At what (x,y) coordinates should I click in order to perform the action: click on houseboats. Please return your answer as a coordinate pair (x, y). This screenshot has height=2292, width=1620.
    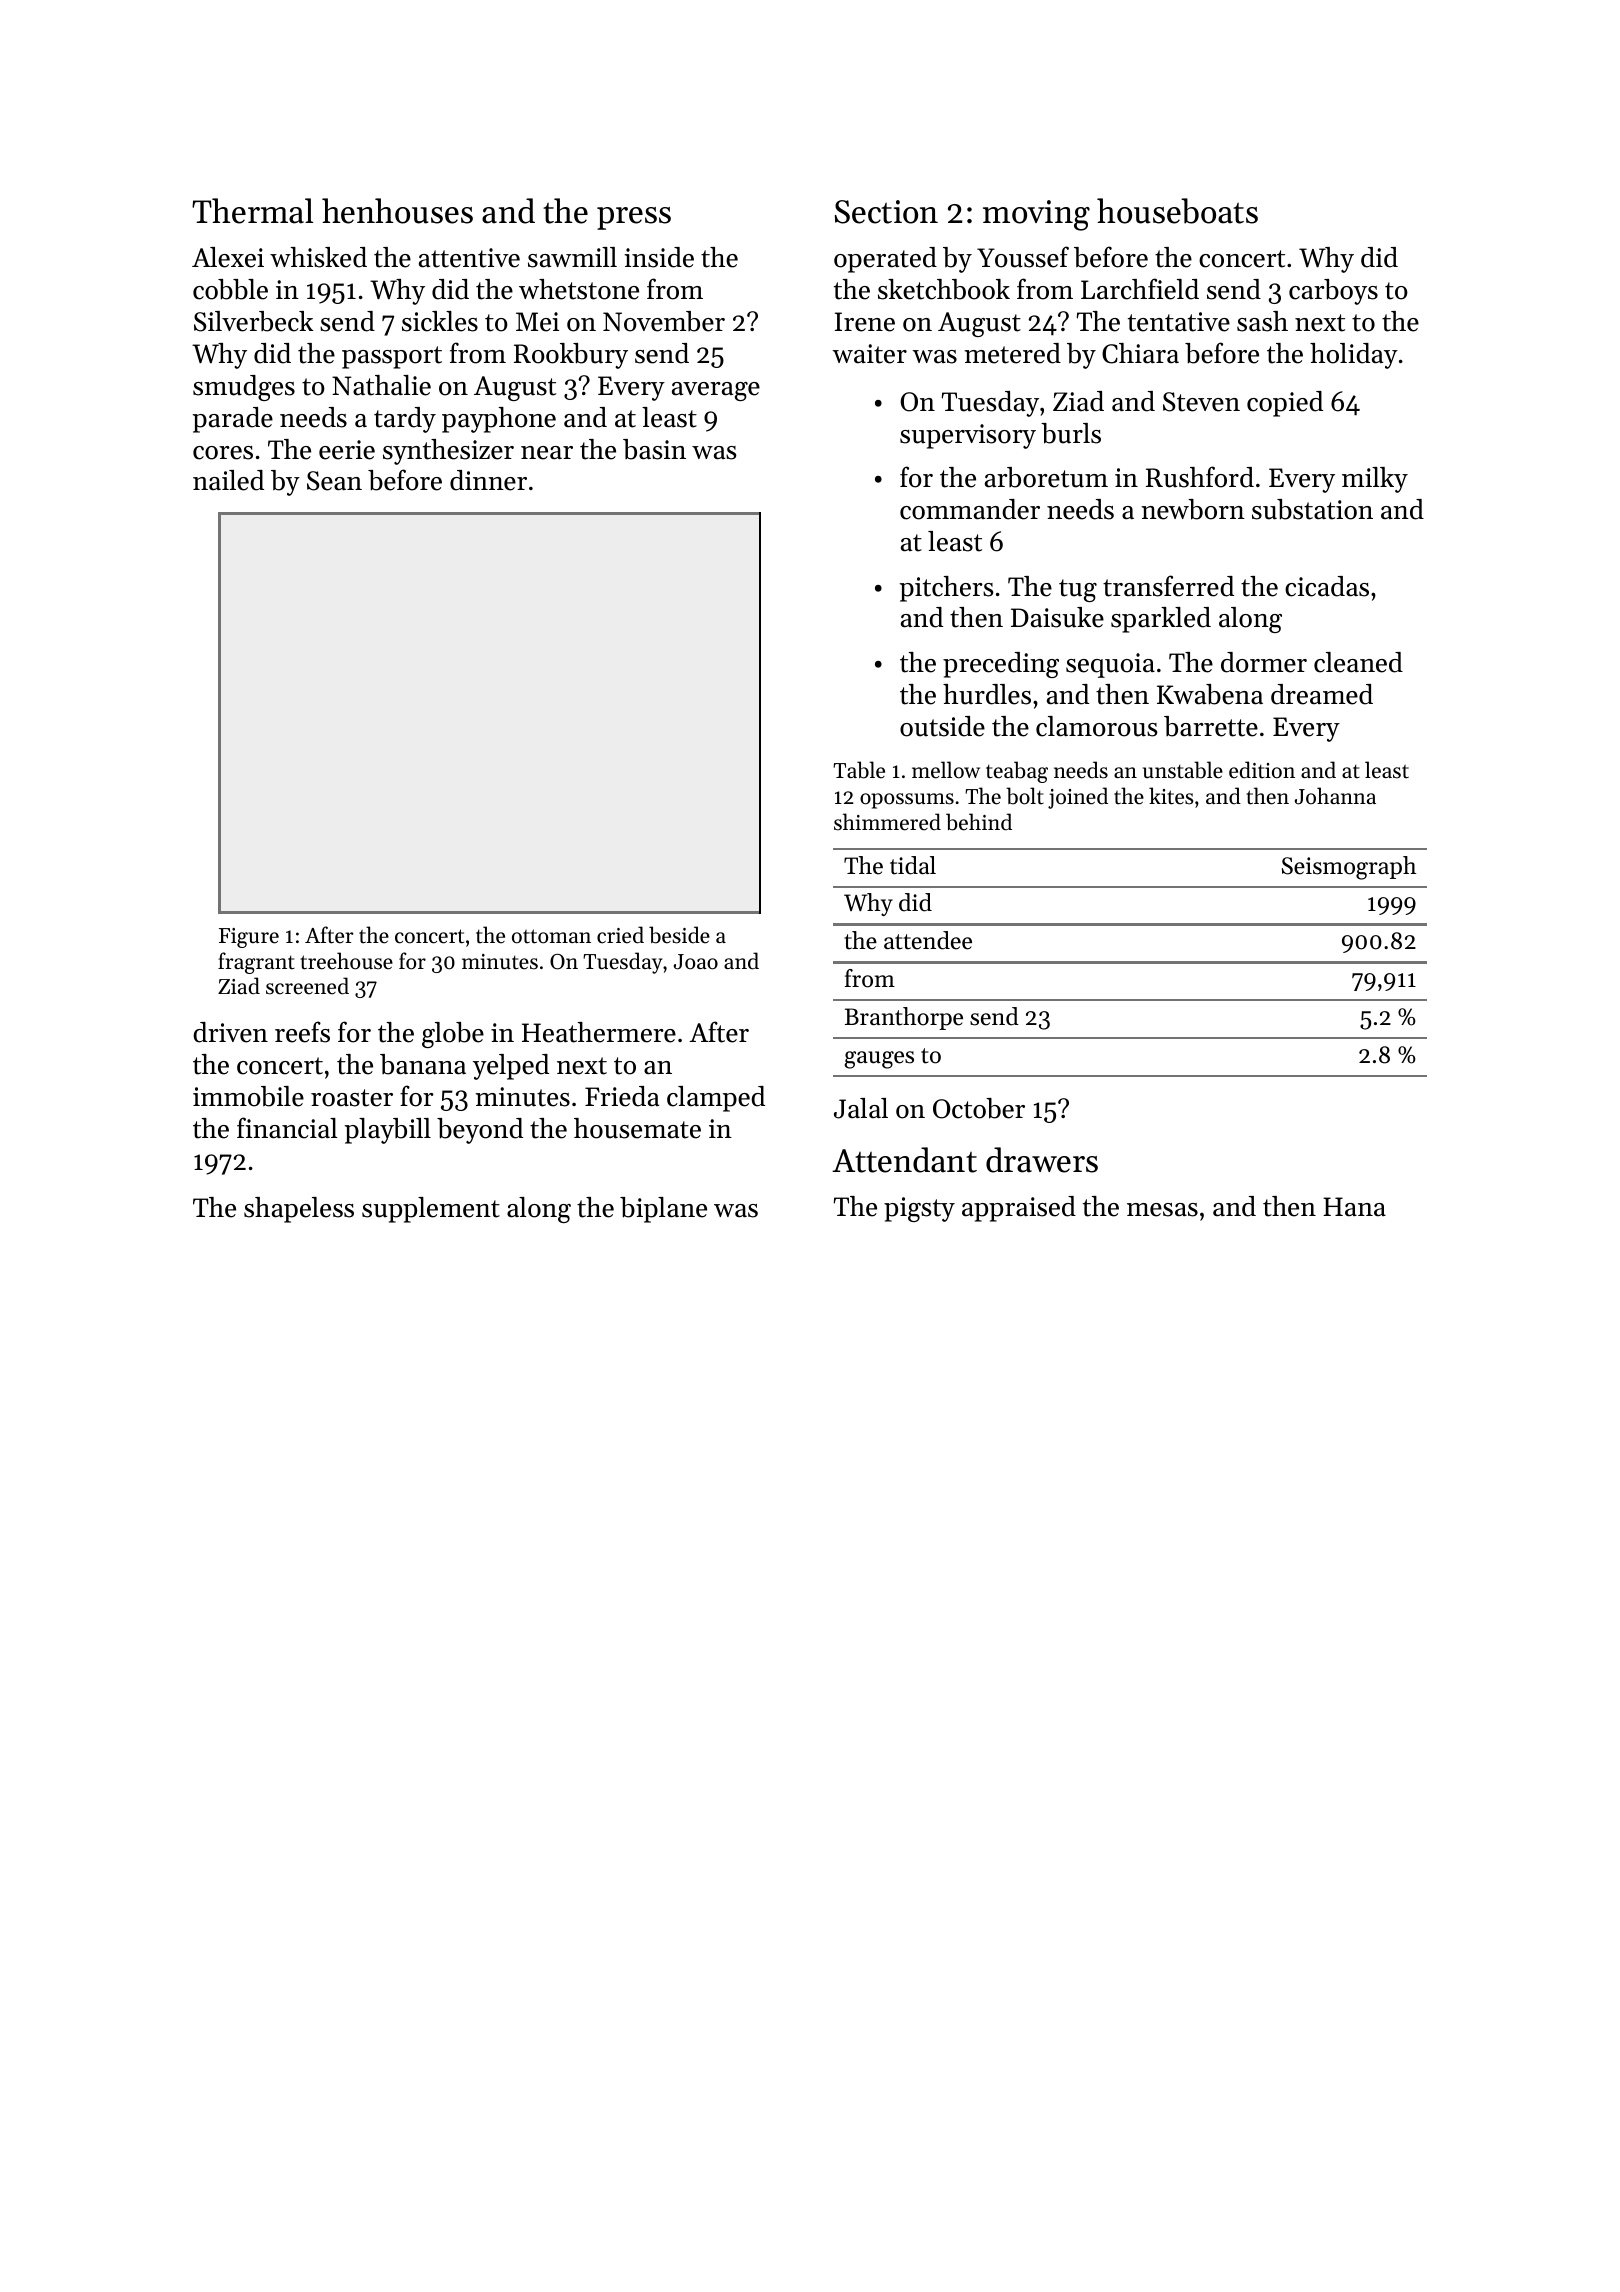
    Looking at the image, I should click on (1177, 211).
